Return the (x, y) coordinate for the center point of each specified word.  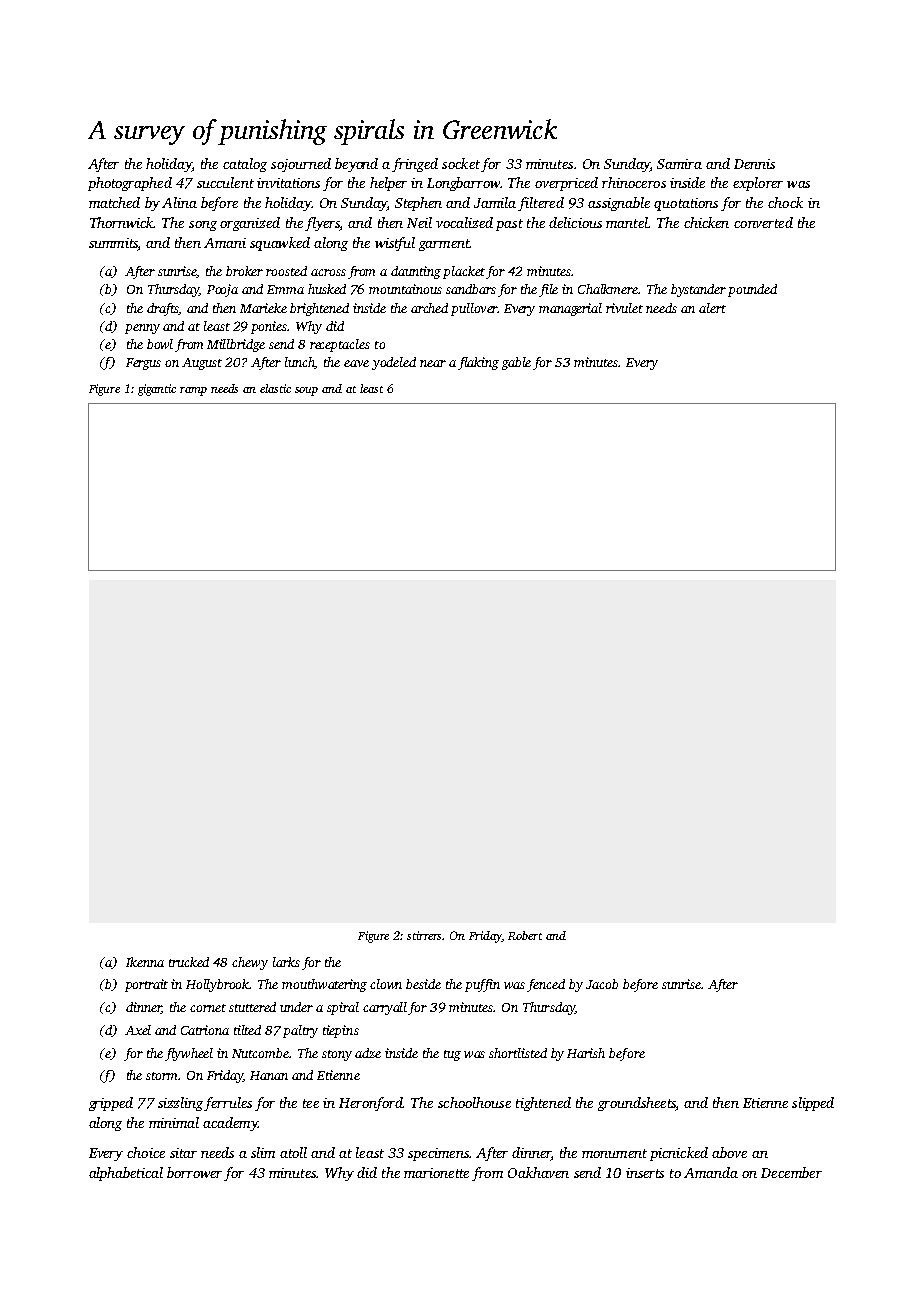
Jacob (602, 984)
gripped (111, 1104)
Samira (679, 164)
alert (712, 308)
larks (286, 962)
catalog (245, 165)
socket (461, 163)
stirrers (425, 935)
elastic (275, 388)
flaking (478, 363)
